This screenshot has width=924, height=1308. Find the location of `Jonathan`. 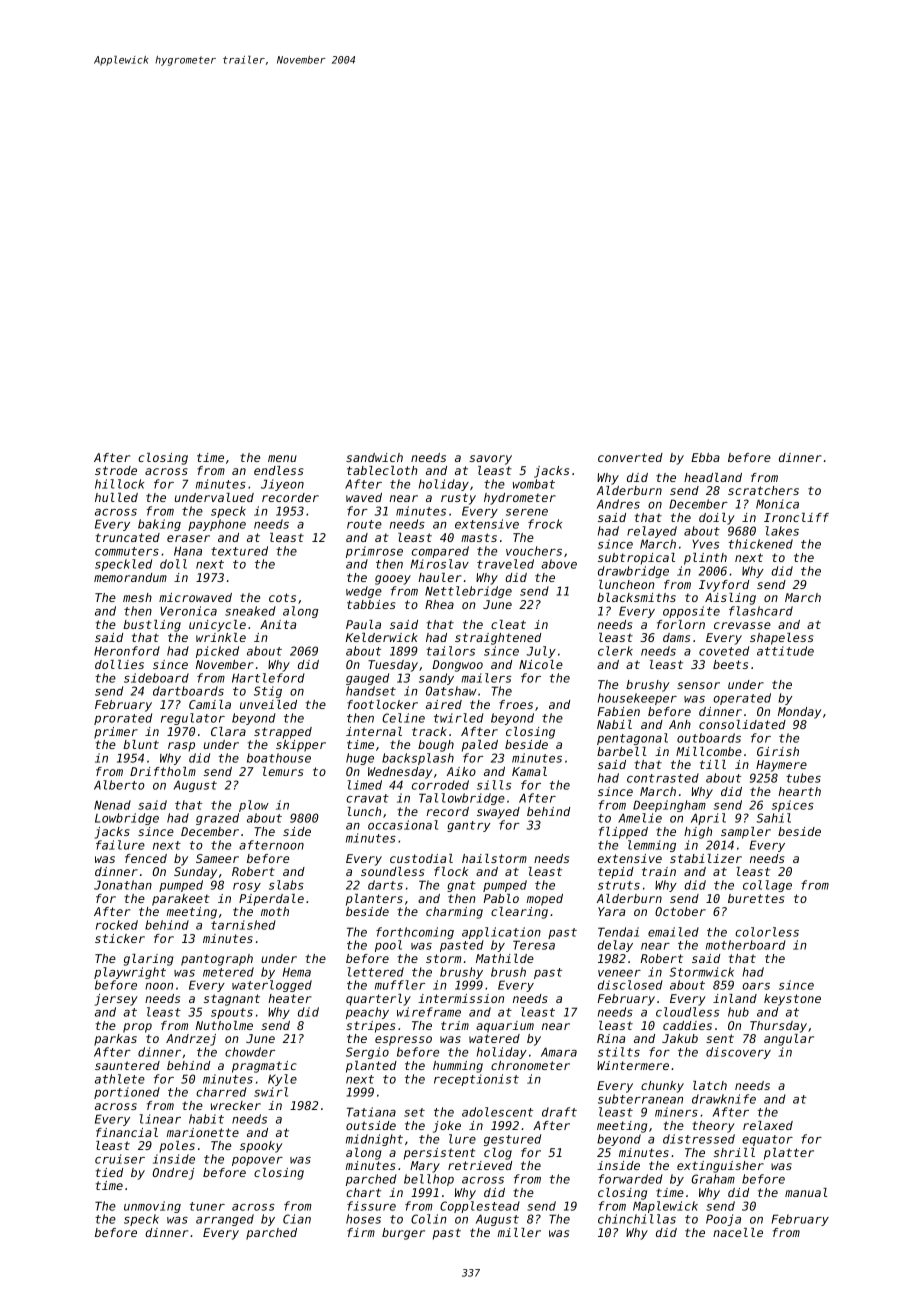

Jonathan is located at coordinates (123, 885).
